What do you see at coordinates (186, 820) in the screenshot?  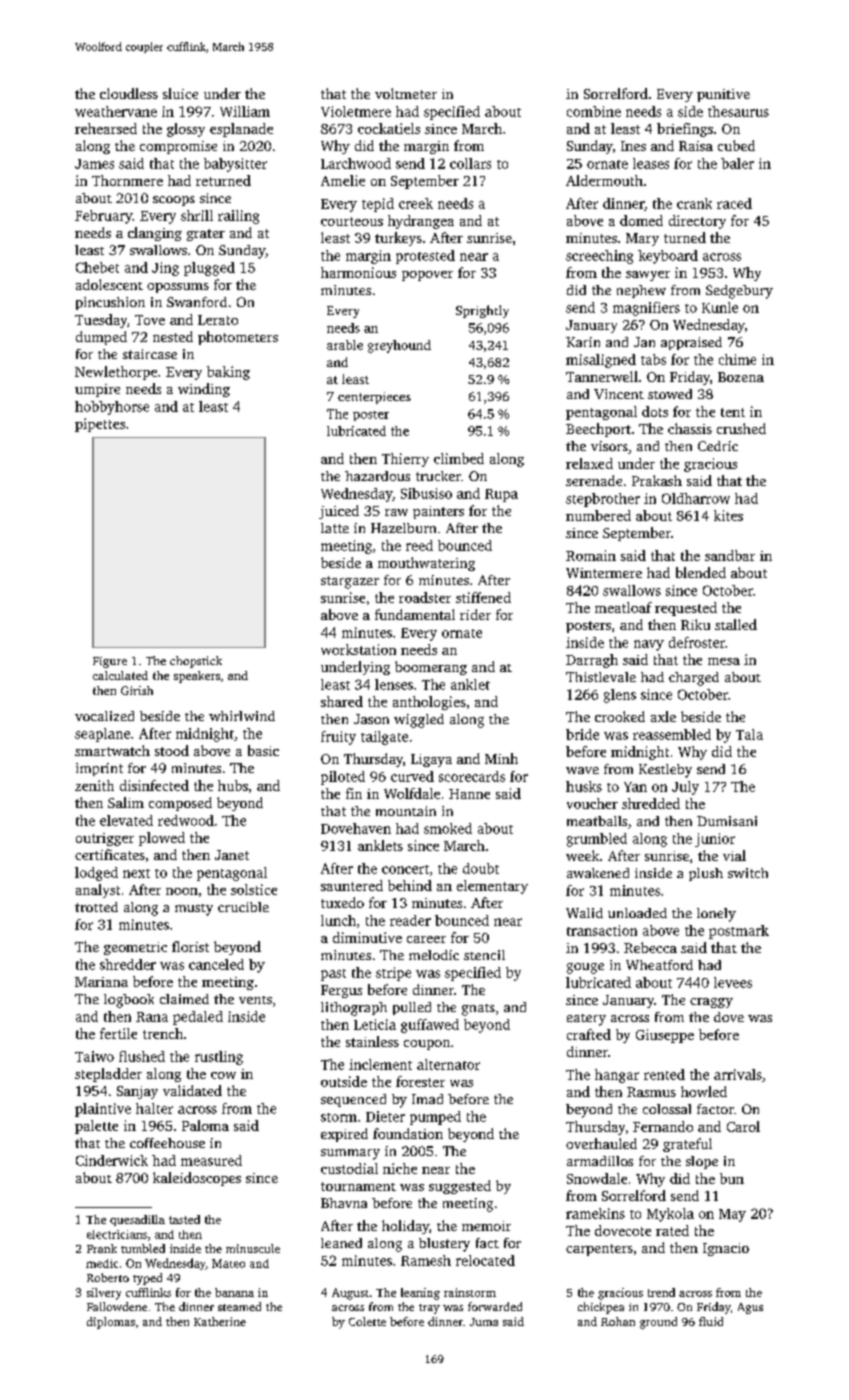 I see `redwood` at bounding box center [186, 820].
